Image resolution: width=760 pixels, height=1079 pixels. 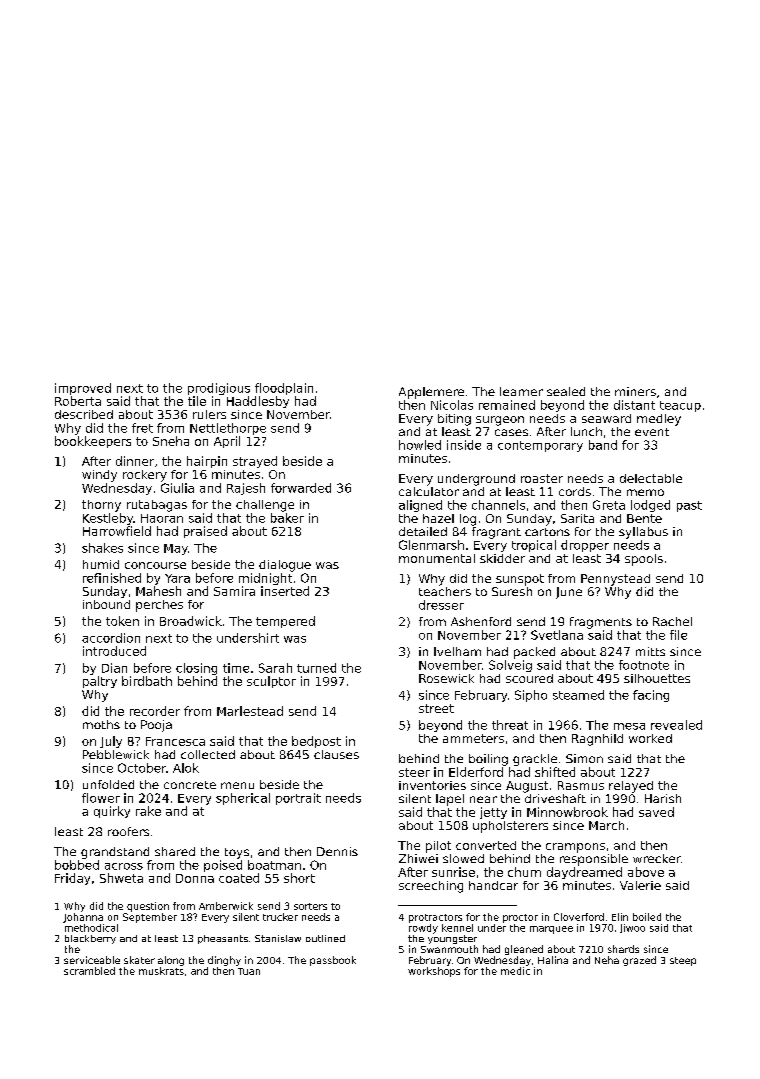 What do you see at coordinates (227, 442) in the image?
I see `April` at bounding box center [227, 442].
